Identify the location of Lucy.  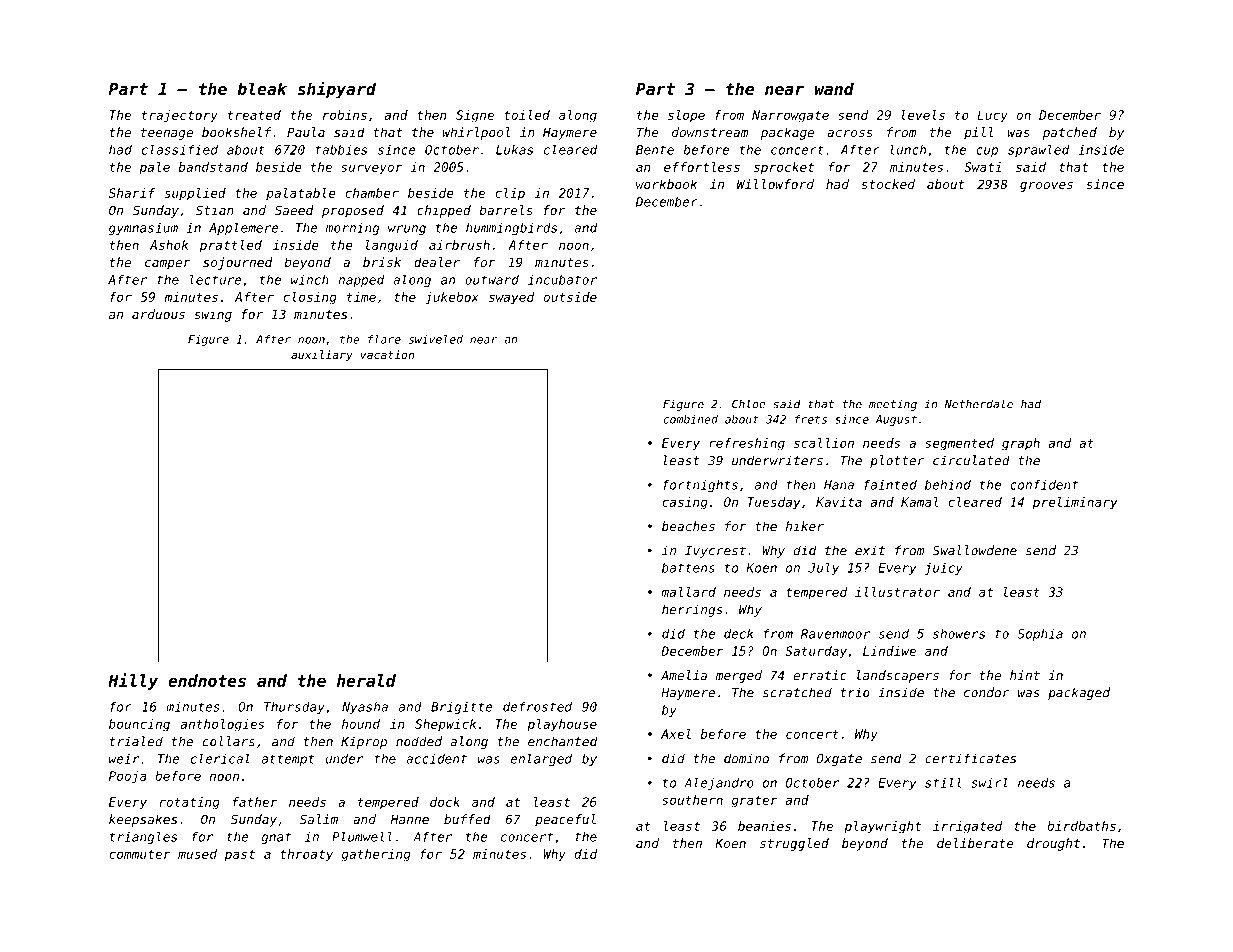
(992, 116).
